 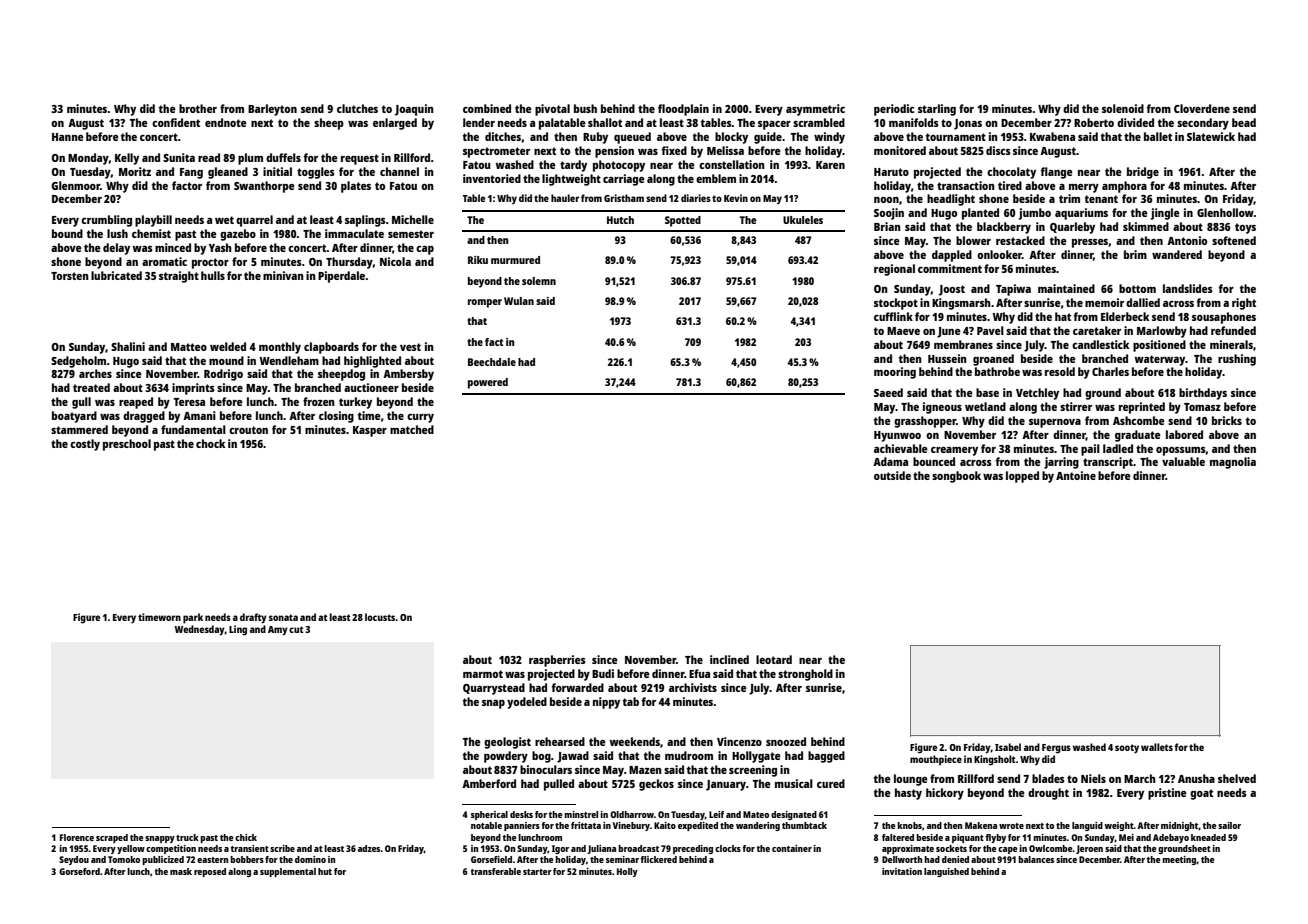 I want to click on lopped, so click(x=1022, y=477).
